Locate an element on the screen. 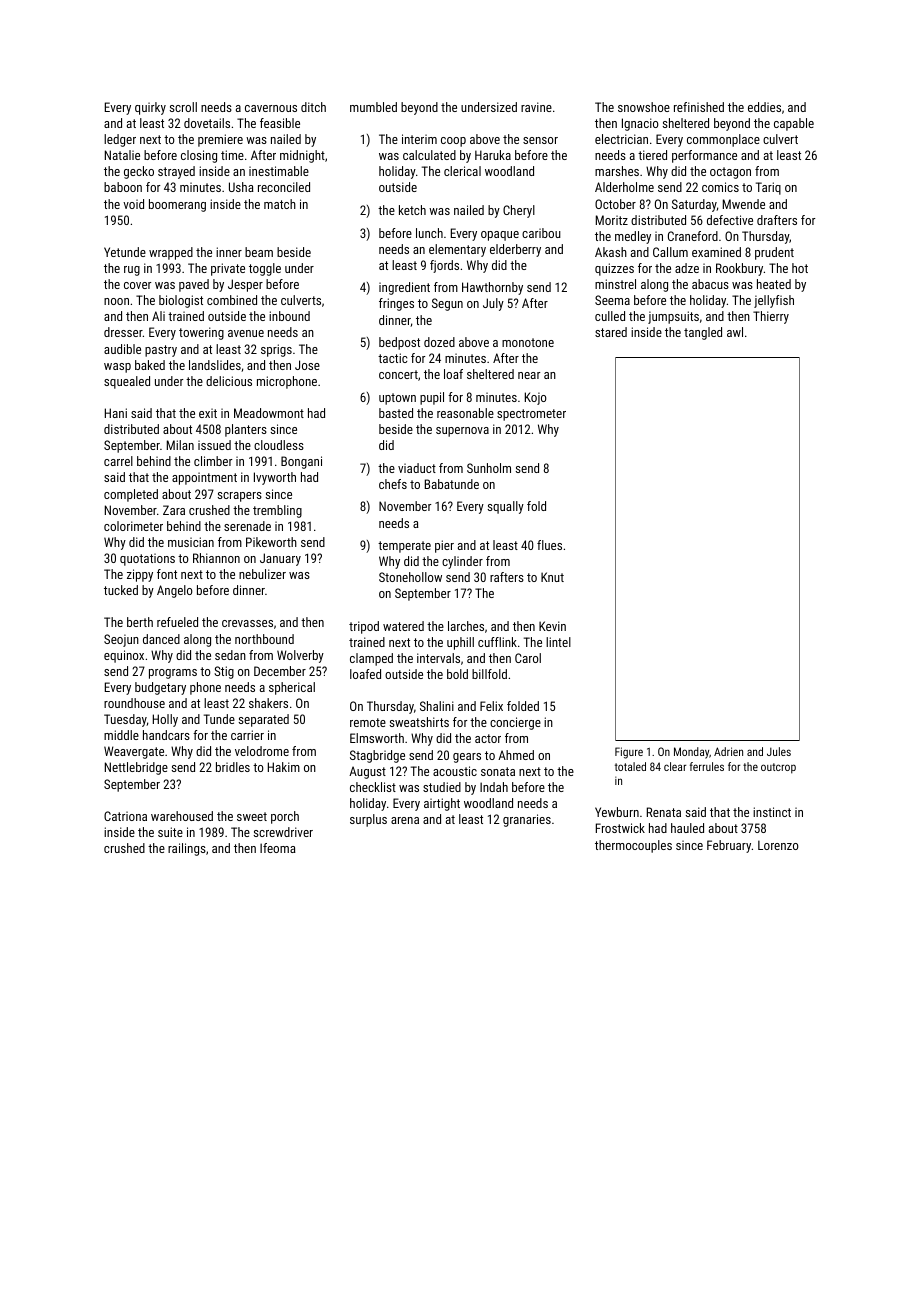 This screenshot has width=924, height=1308. sweet is located at coordinates (252, 816).
